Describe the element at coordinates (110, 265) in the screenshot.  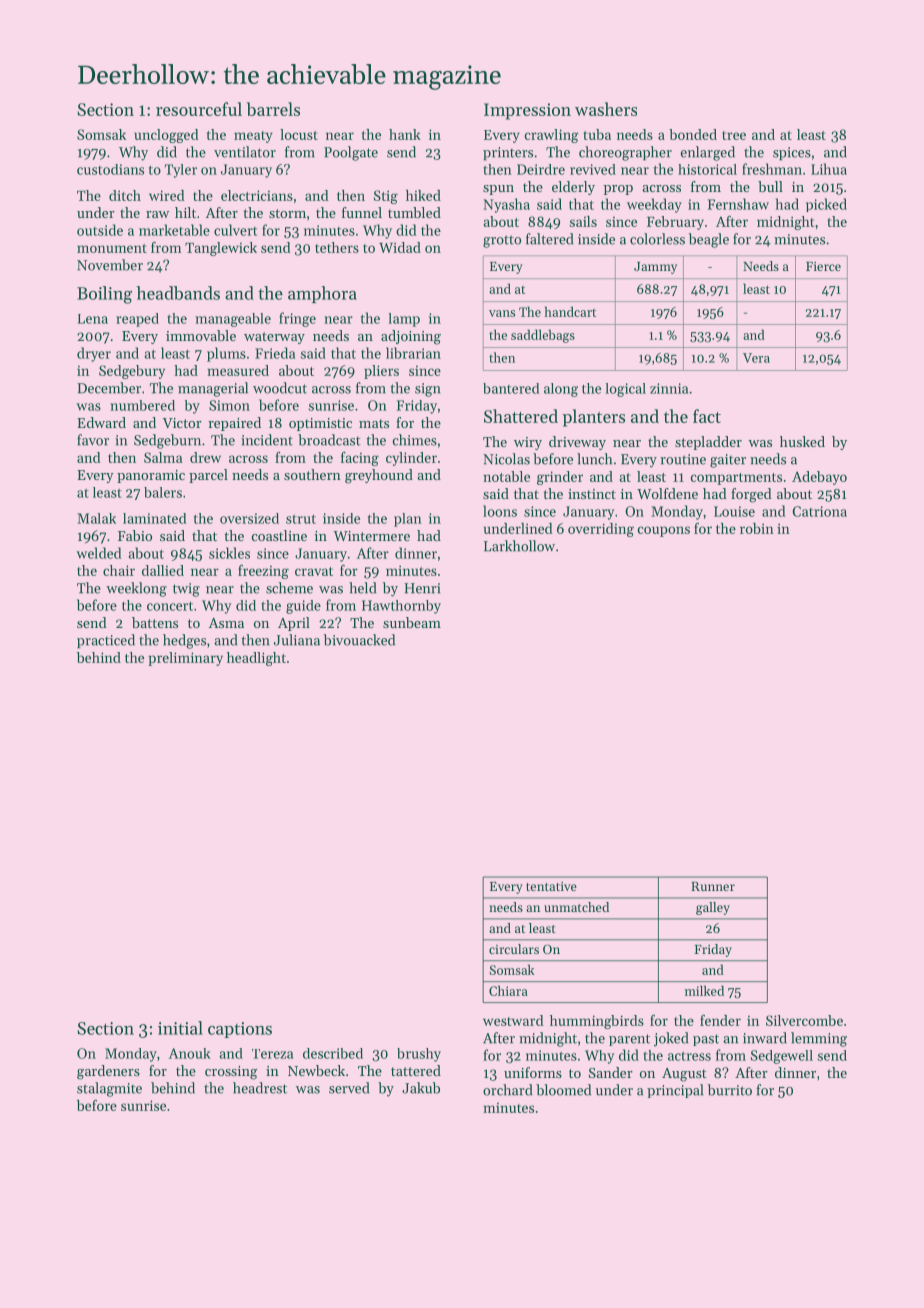
I see `November` at that location.
